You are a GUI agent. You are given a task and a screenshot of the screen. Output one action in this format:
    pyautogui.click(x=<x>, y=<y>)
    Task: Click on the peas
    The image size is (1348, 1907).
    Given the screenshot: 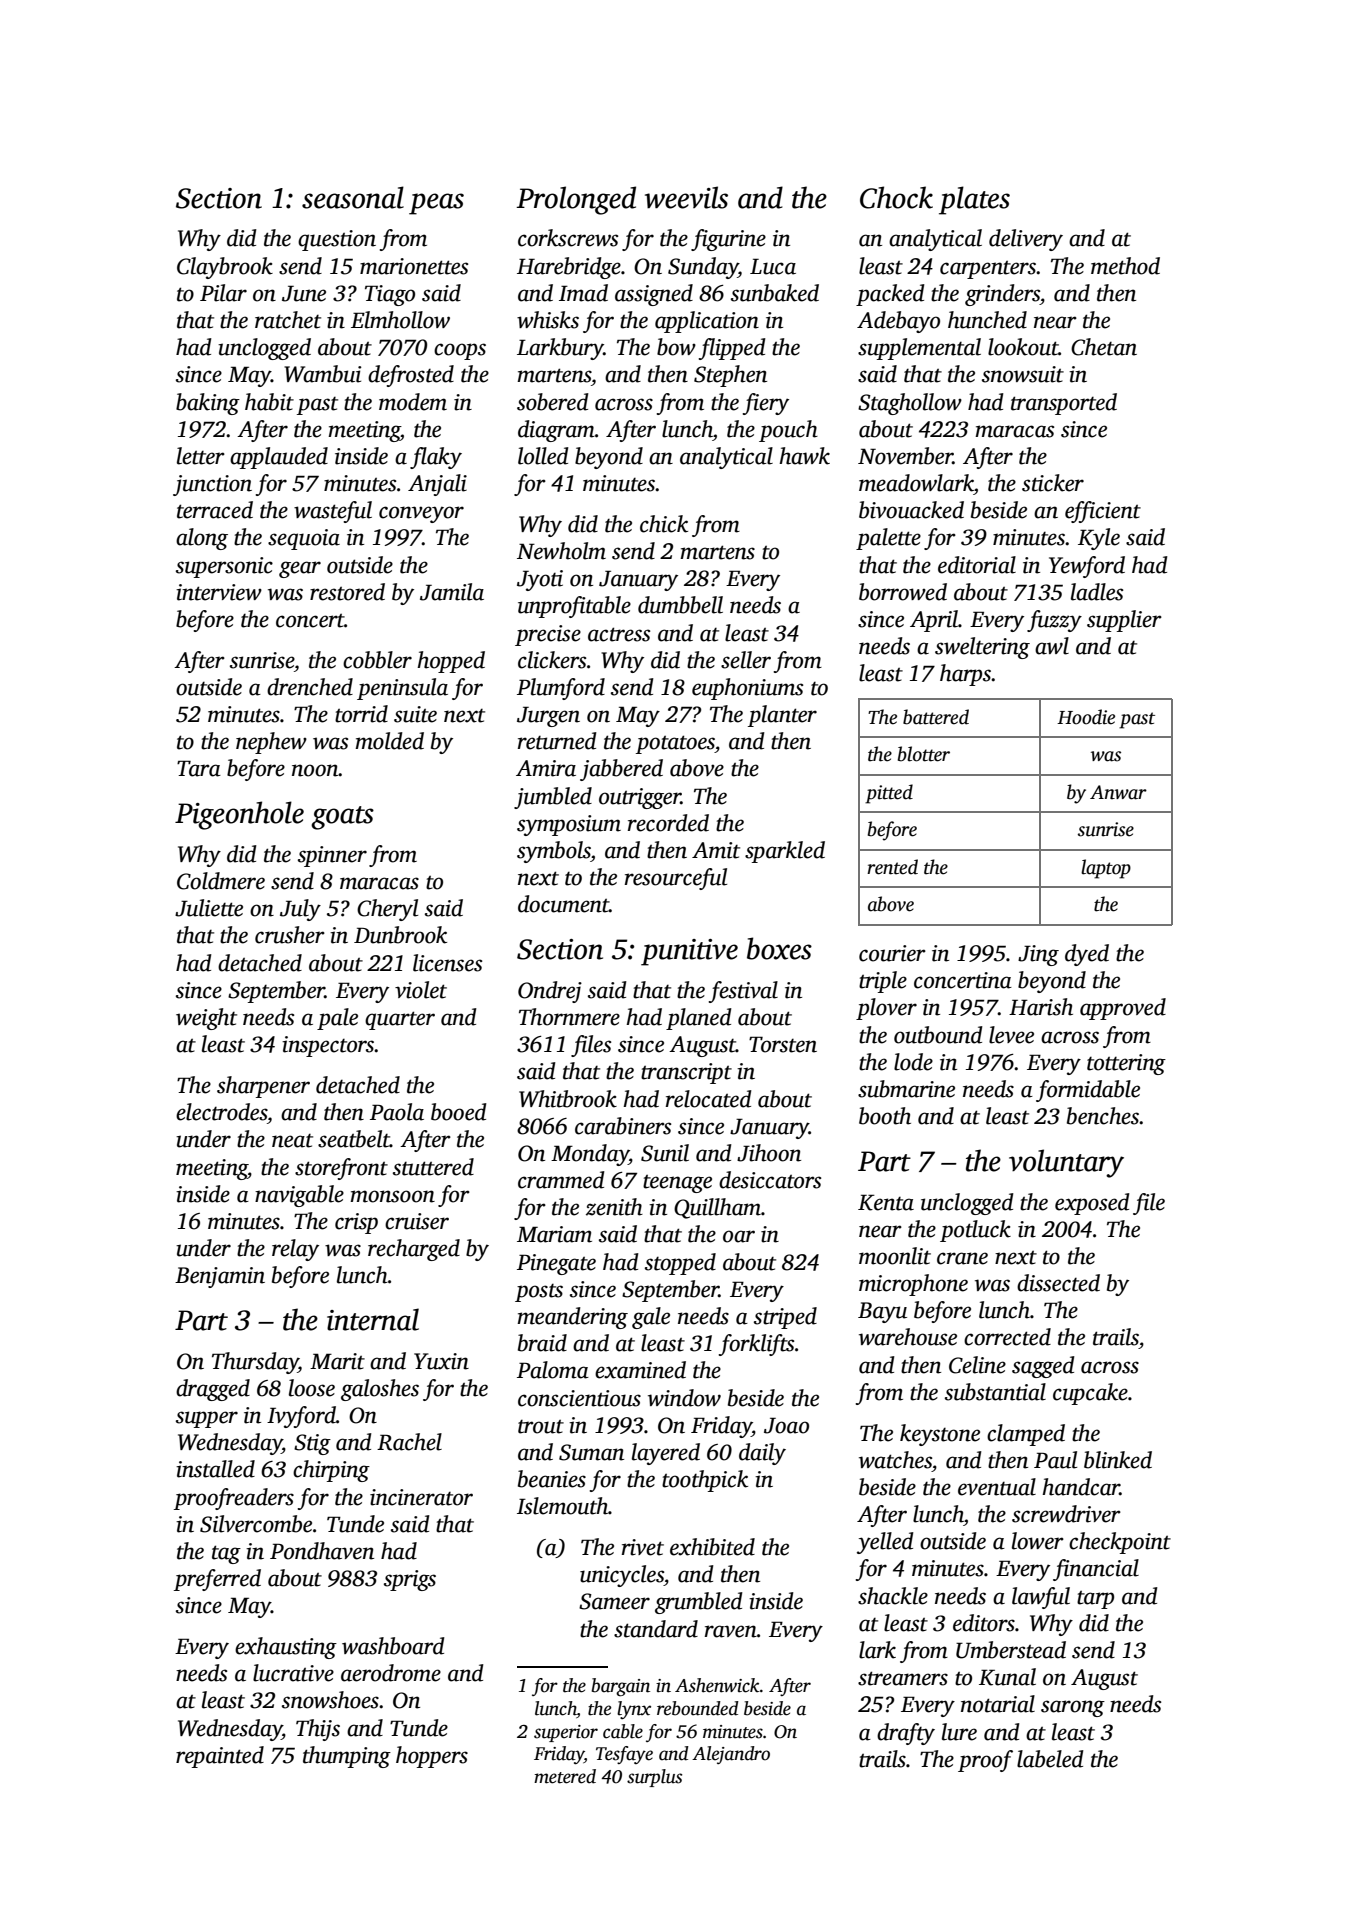 What is the action you would take?
    pyautogui.click(x=436, y=204)
